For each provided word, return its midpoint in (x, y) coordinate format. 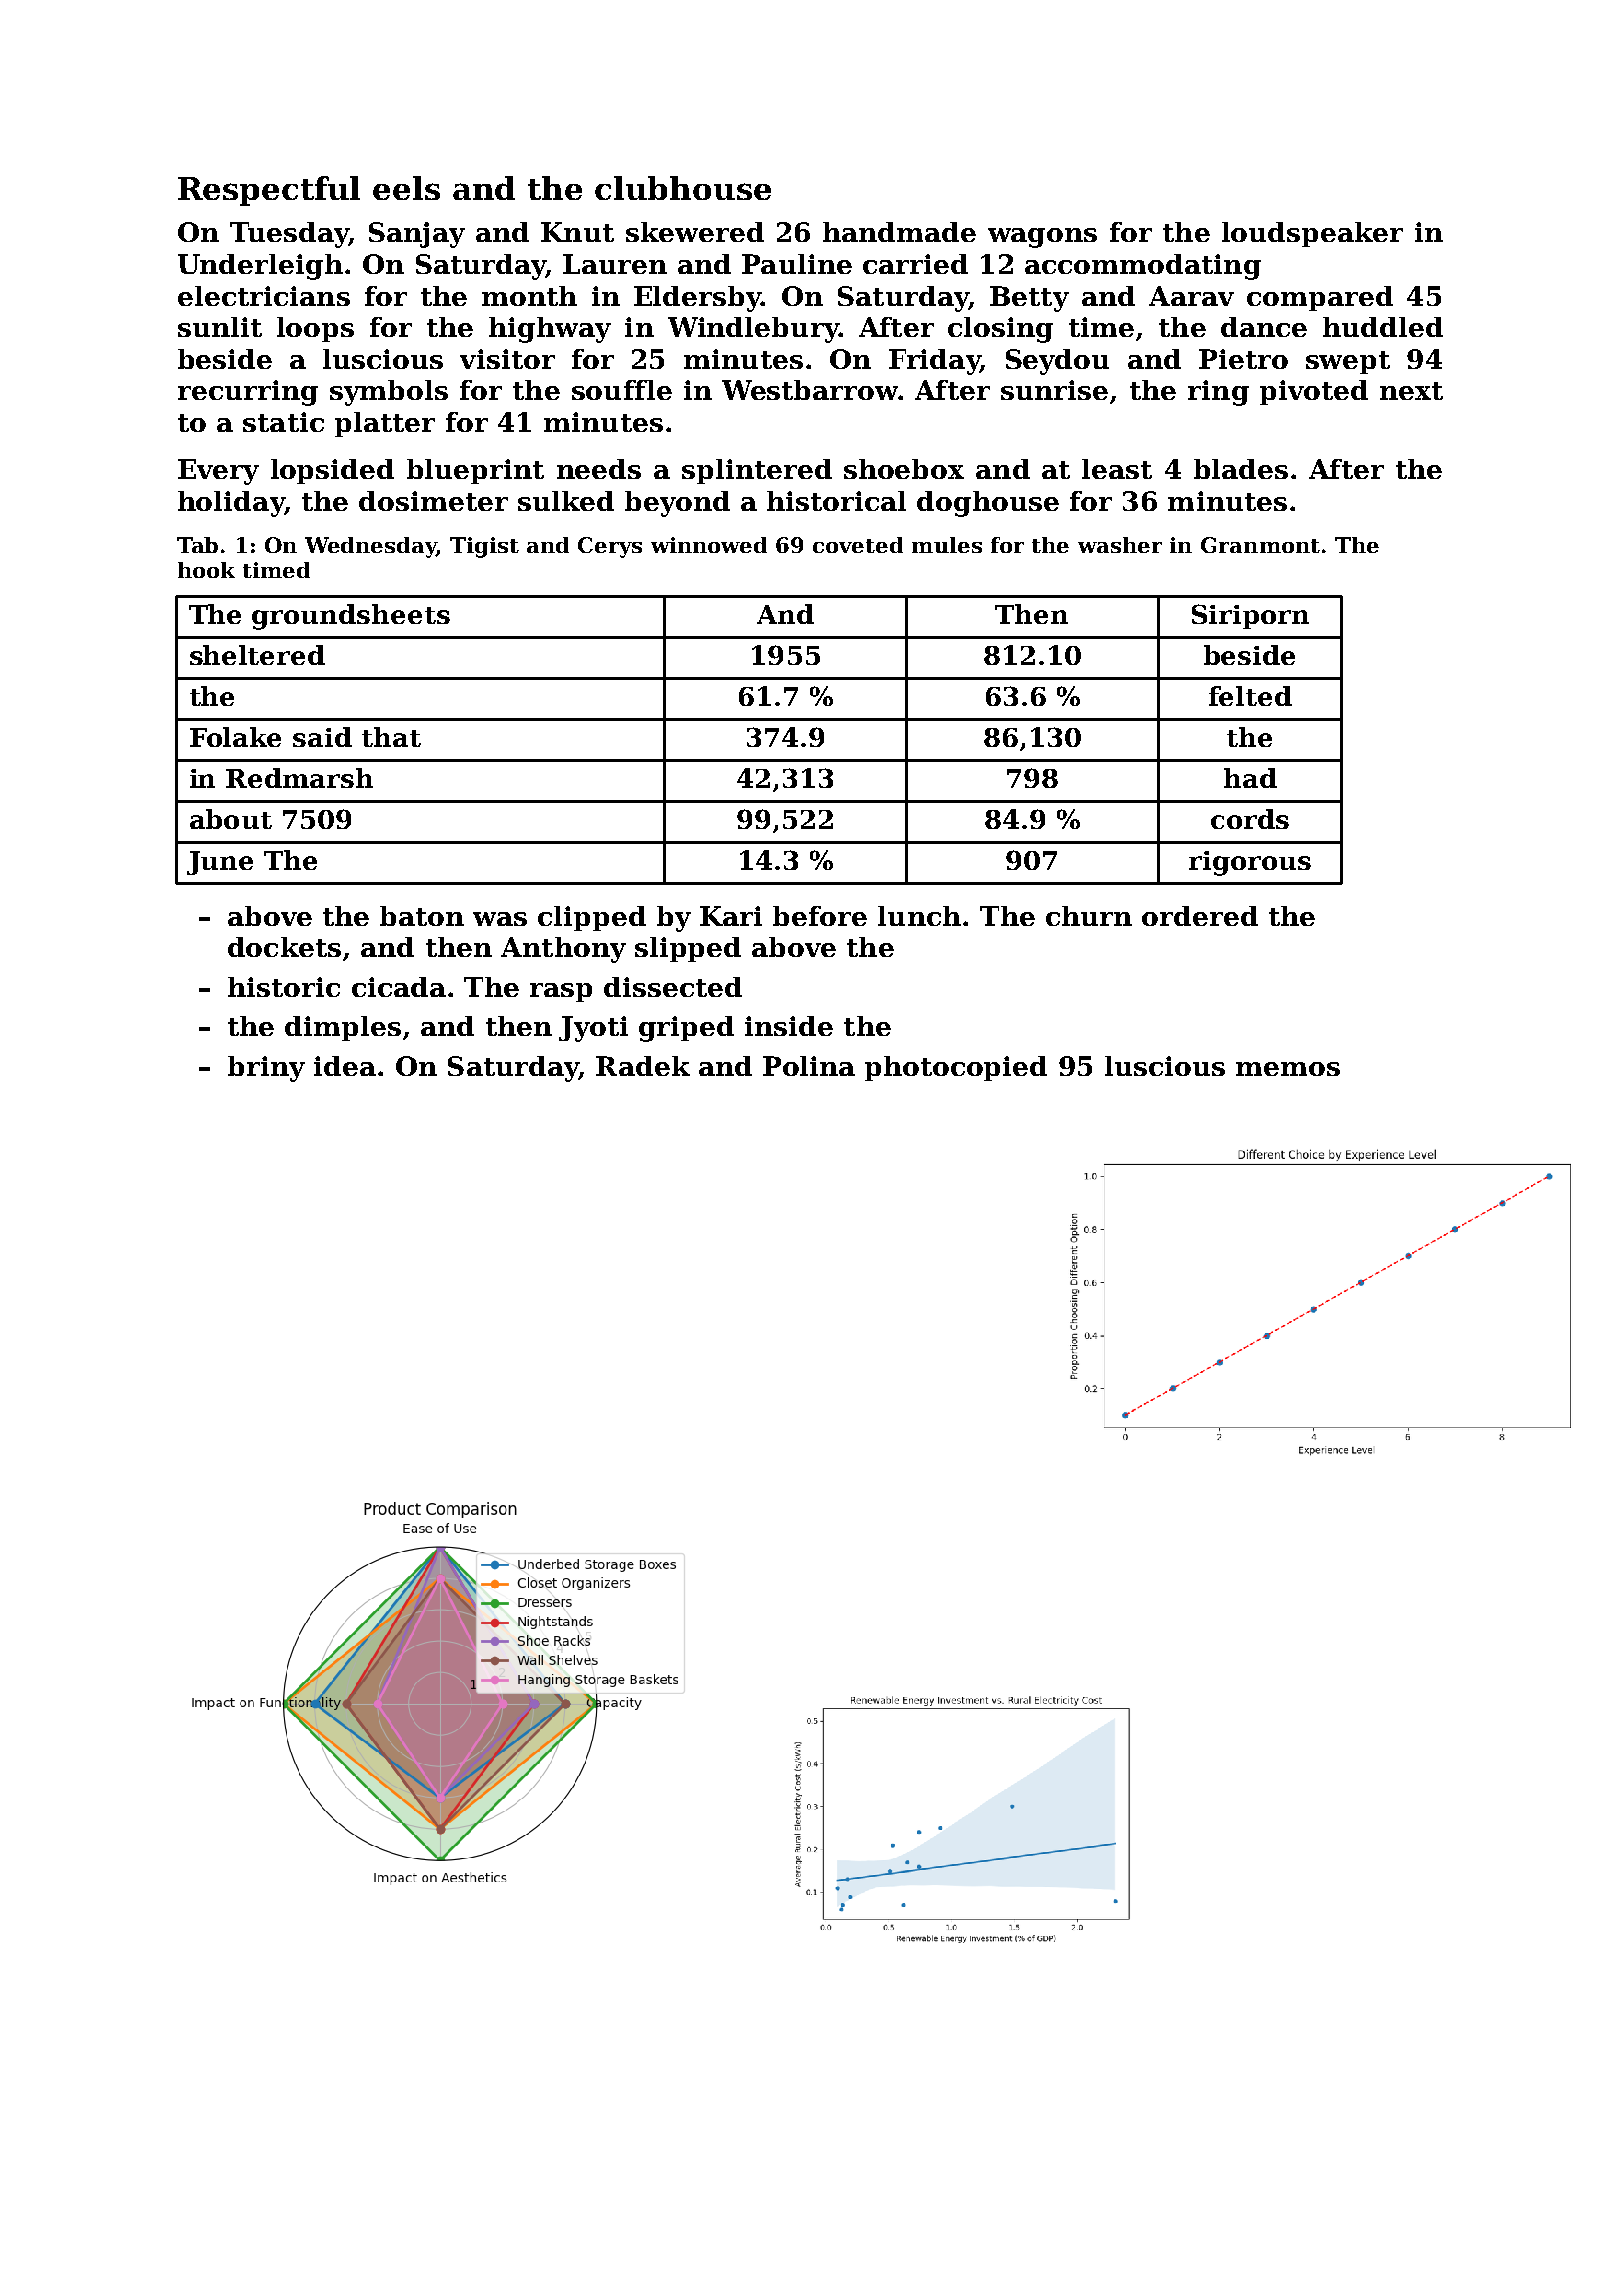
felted (1250, 696)
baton (422, 916)
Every (218, 472)
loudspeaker (1312, 234)
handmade (899, 232)
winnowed (709, 545)
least (1117, 469)
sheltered (257, 655)
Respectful (269, 191)
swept (1348, 362)
